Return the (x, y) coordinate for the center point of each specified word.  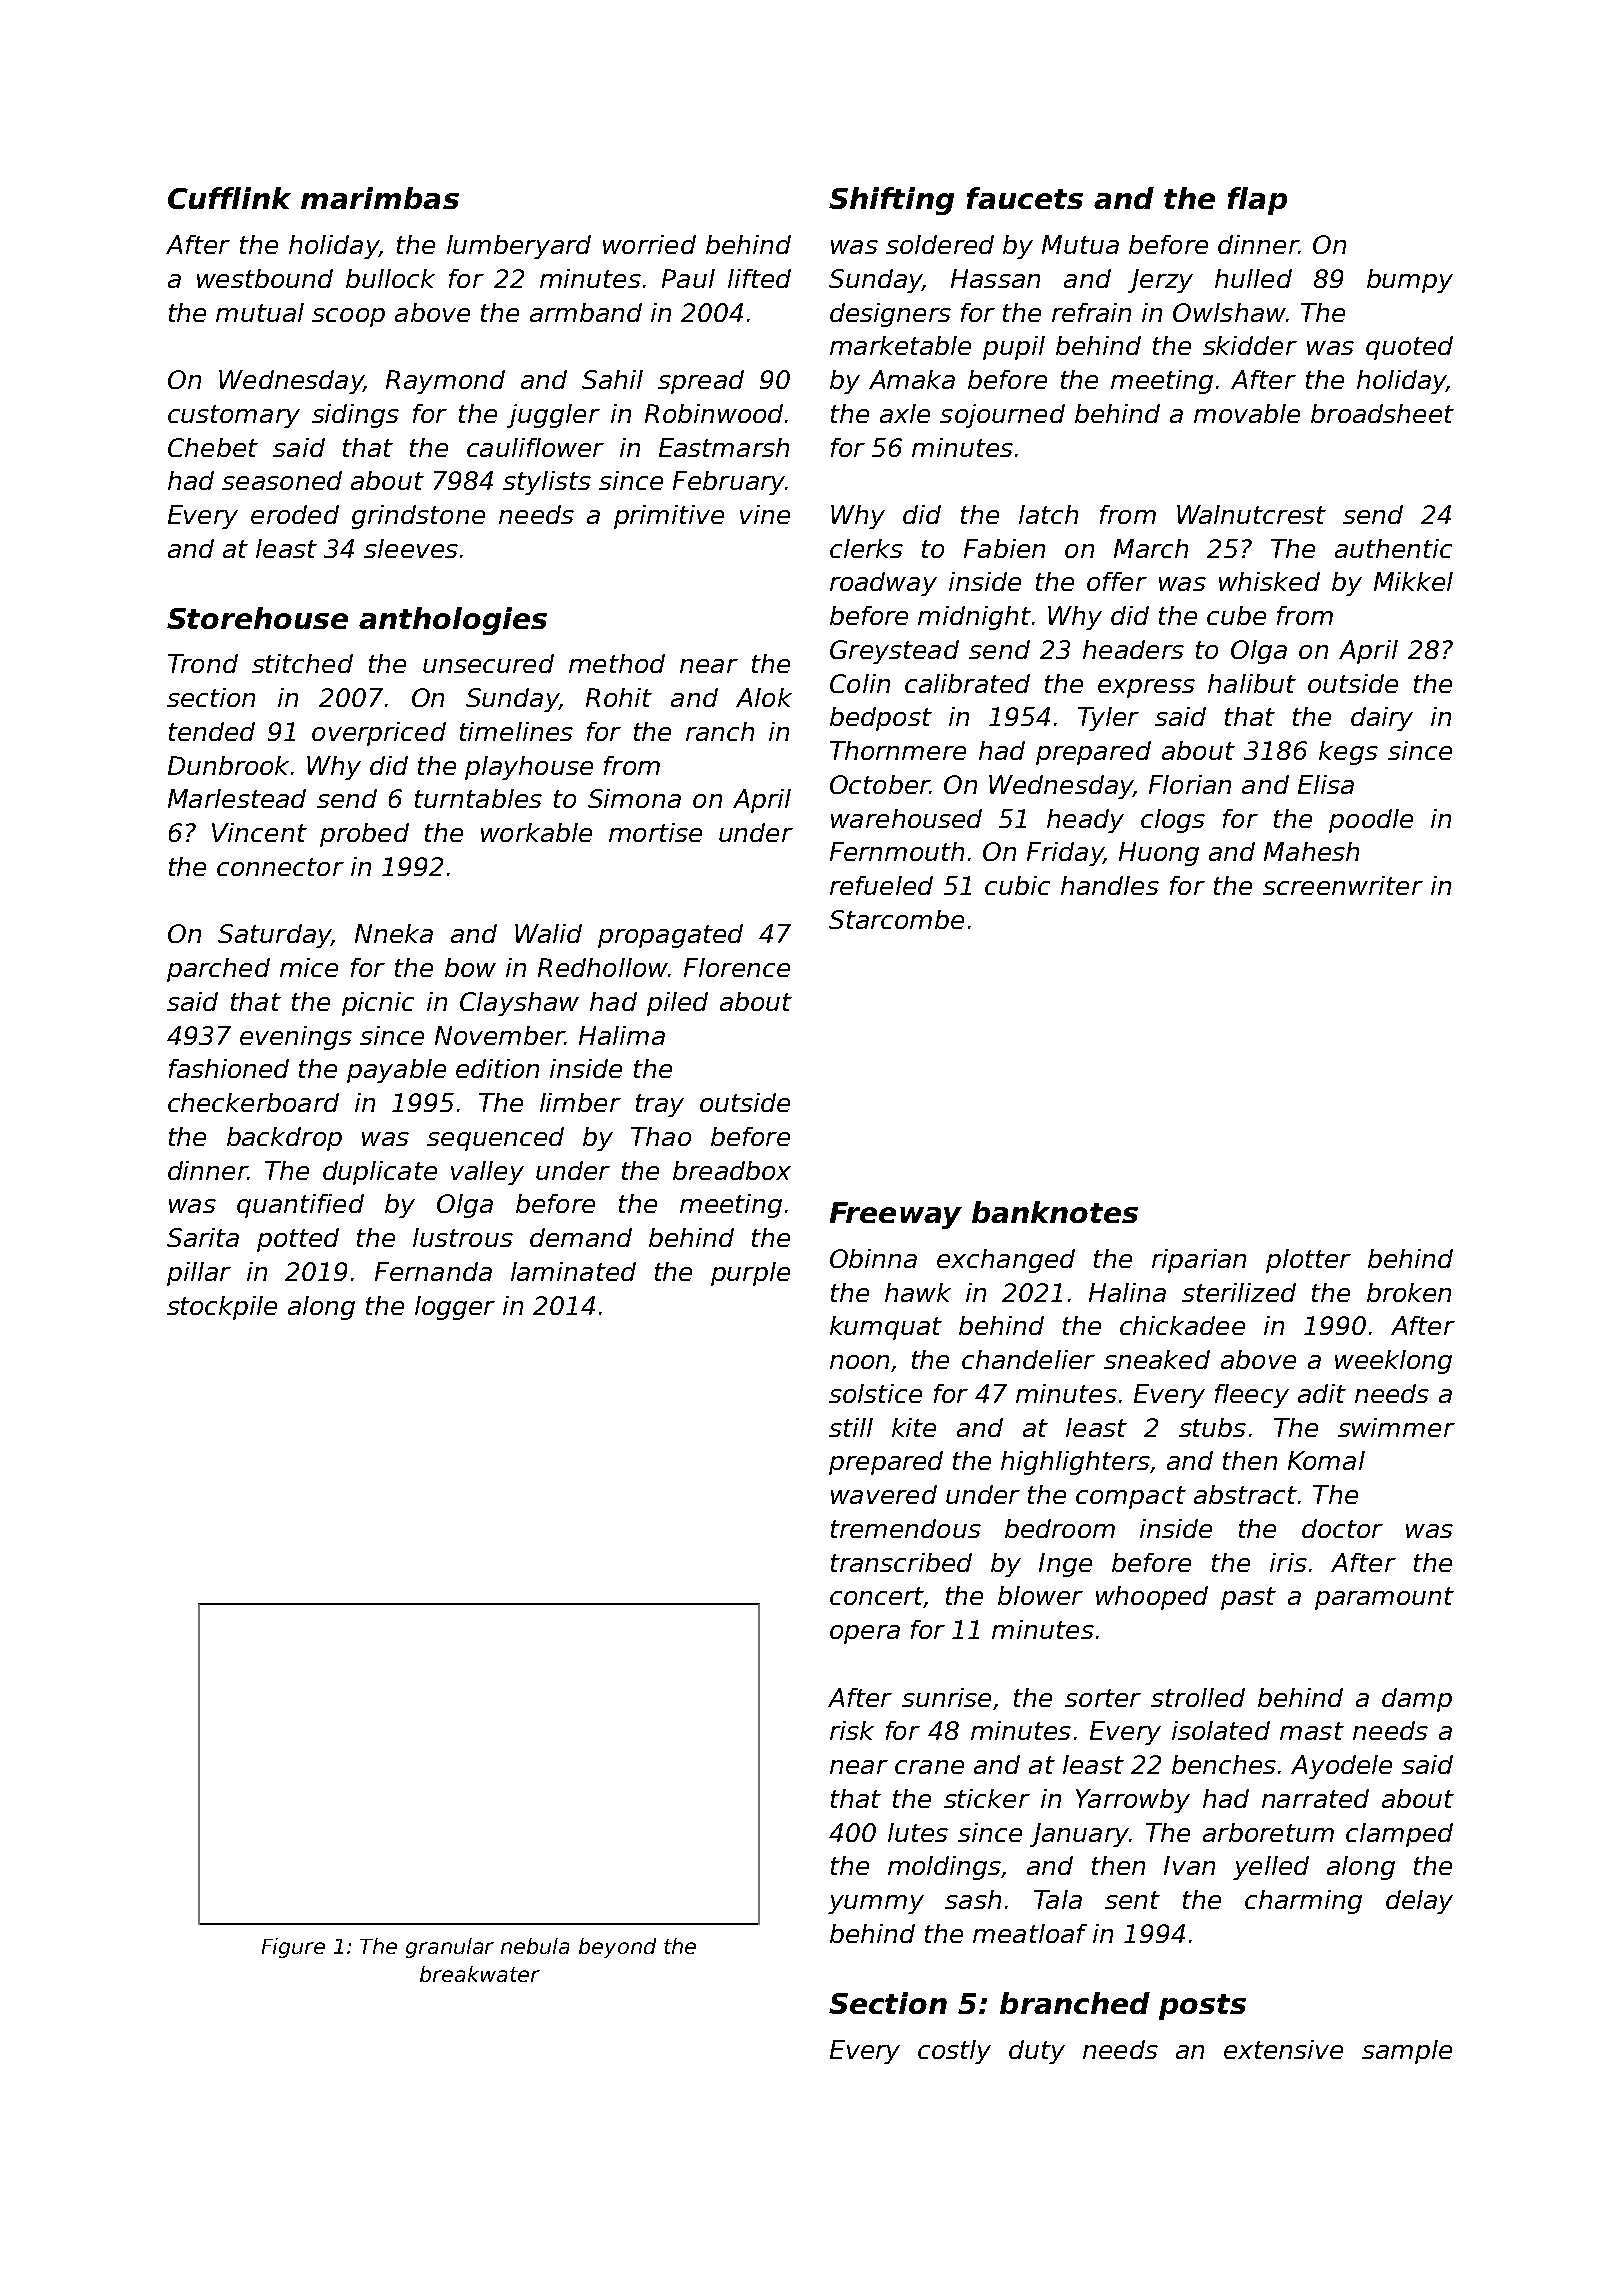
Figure (293, 1948)
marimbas (380, 198)
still (851, 1427)
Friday (1065, 854)
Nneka (394, 933)
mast (1312, 1731)
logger (455, 1308)
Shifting (891, 201)
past (1248, 1598)
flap (1257, 201)
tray (660, 1105)
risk (852, 1730)
